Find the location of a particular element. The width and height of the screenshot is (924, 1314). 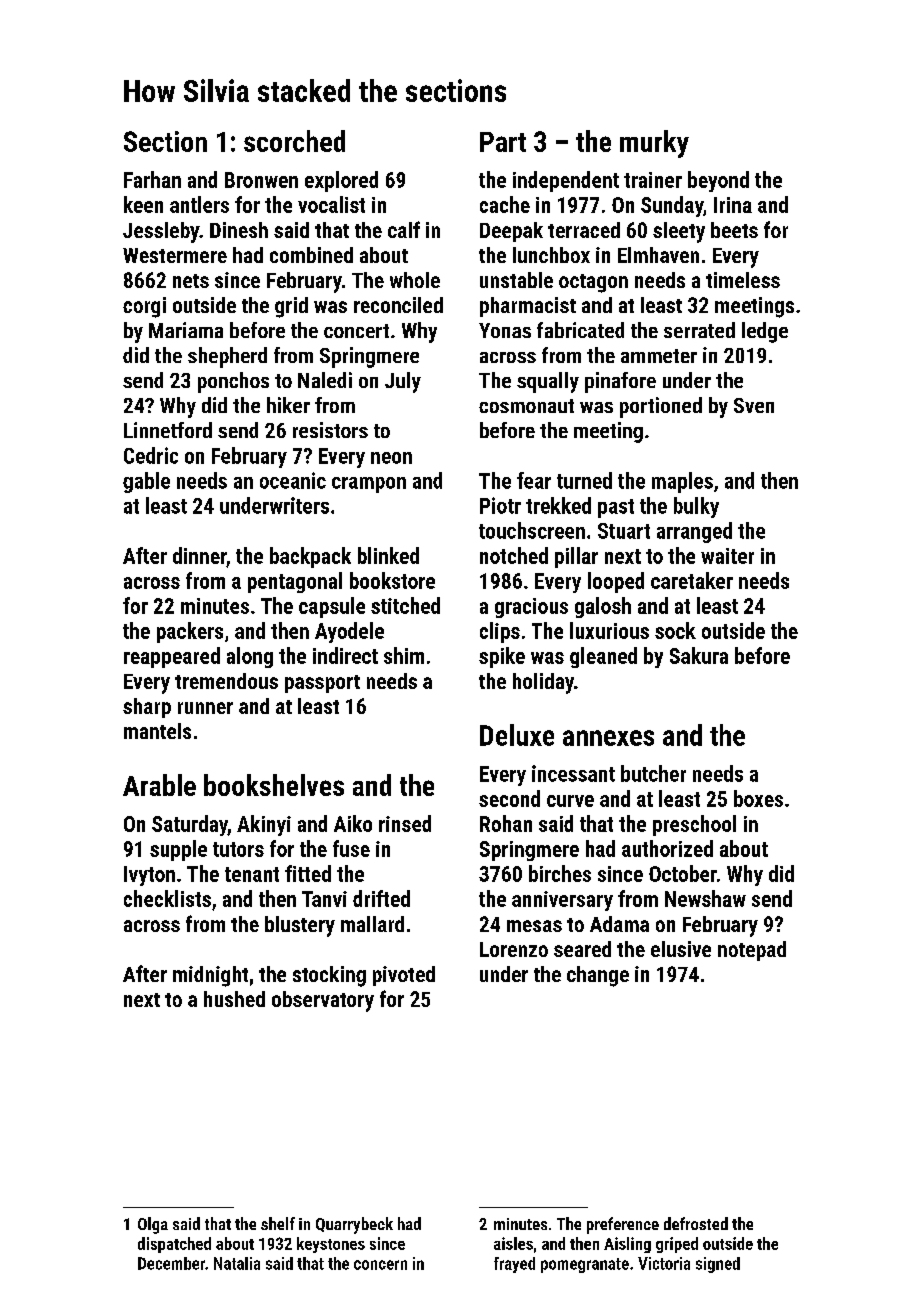

Sakura is located at coordinates (699, 655).
